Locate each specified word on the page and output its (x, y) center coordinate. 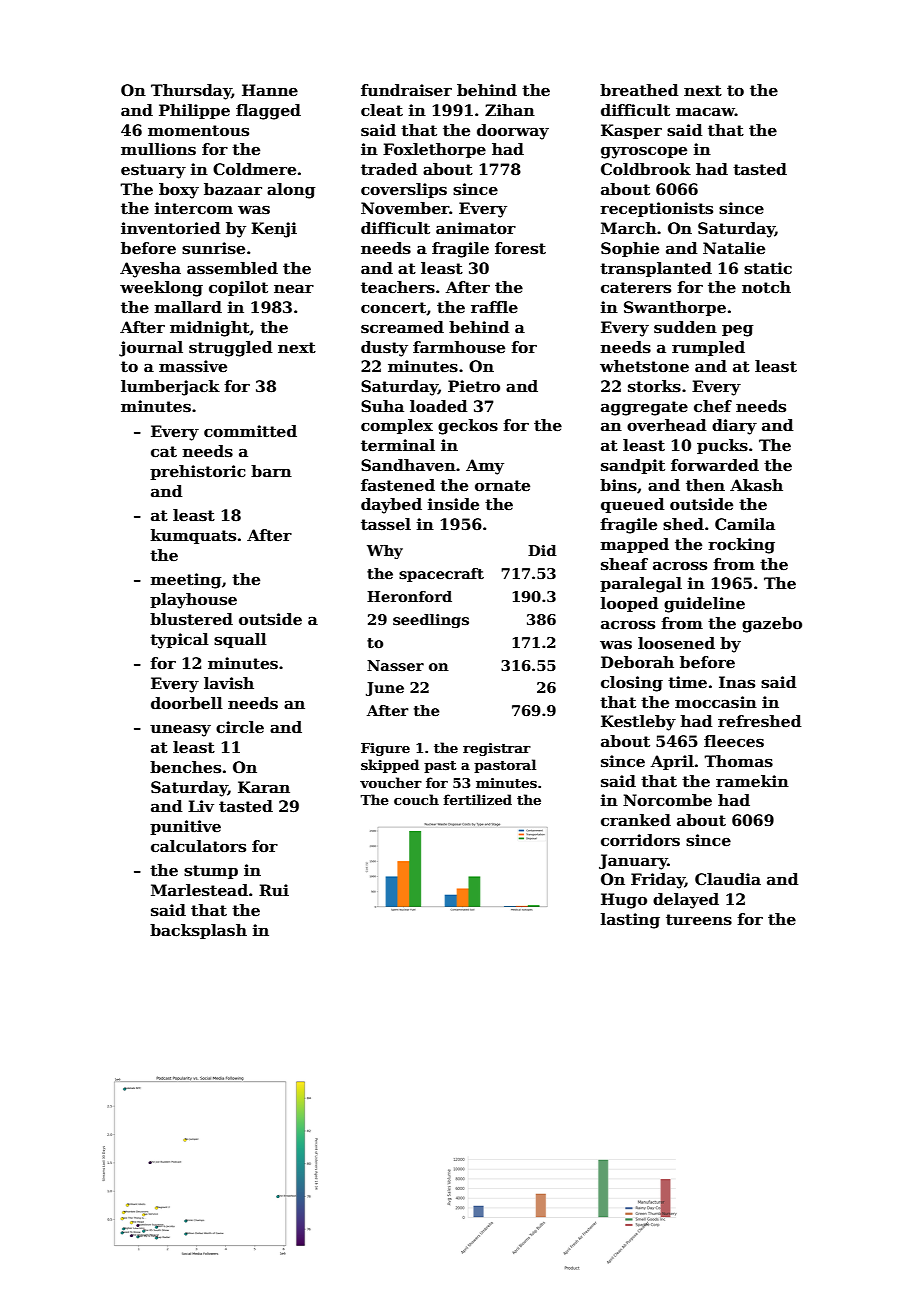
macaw (705, 111)
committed (250, 431)
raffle (494, 307)
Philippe (194, 111)
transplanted (656, 269)
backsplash (198, 931)
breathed (639, 90)
